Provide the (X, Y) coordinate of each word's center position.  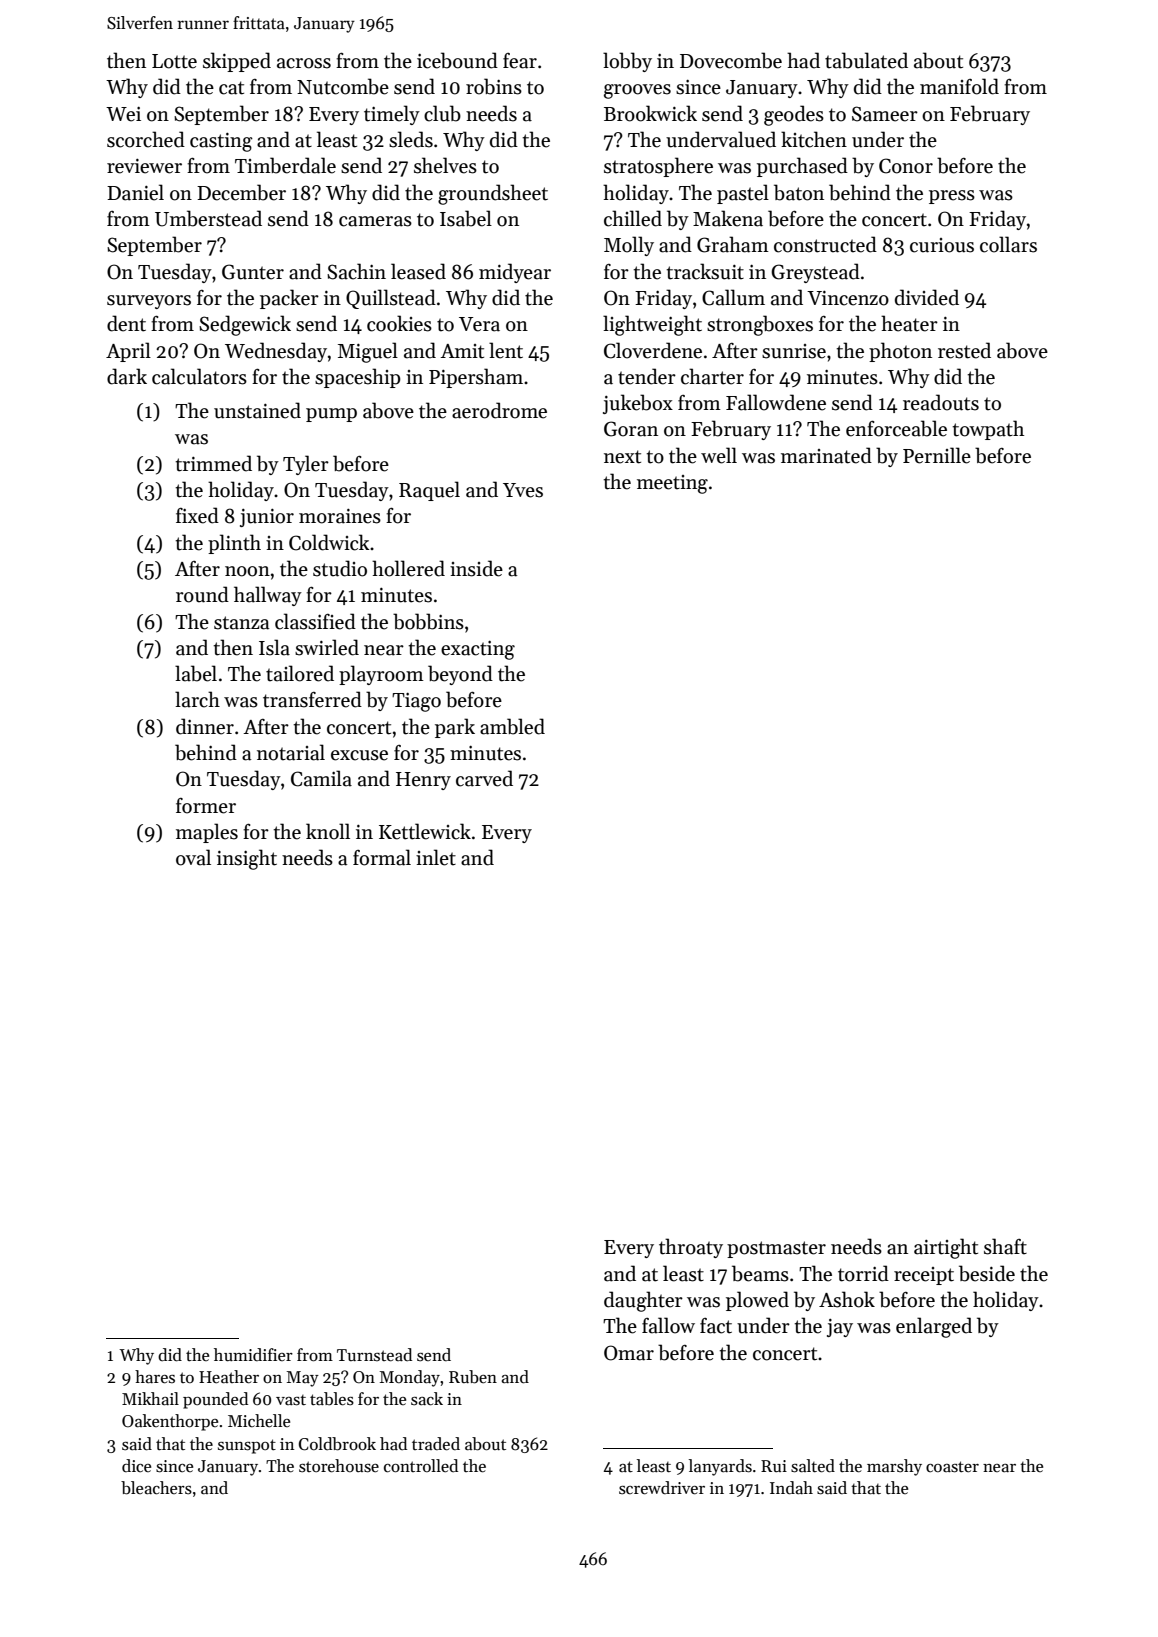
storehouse (339, 1466)
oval (193, 857)
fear (520, 61)
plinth (234, 544)
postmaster (776, 1249)
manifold (959, 86)
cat (231, 88)
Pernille (937, 455)
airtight (946, 1248)
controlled (421, 1466)
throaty (691, 1248)
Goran (631, 429)
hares (155, 1377)
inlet (436, 857)
